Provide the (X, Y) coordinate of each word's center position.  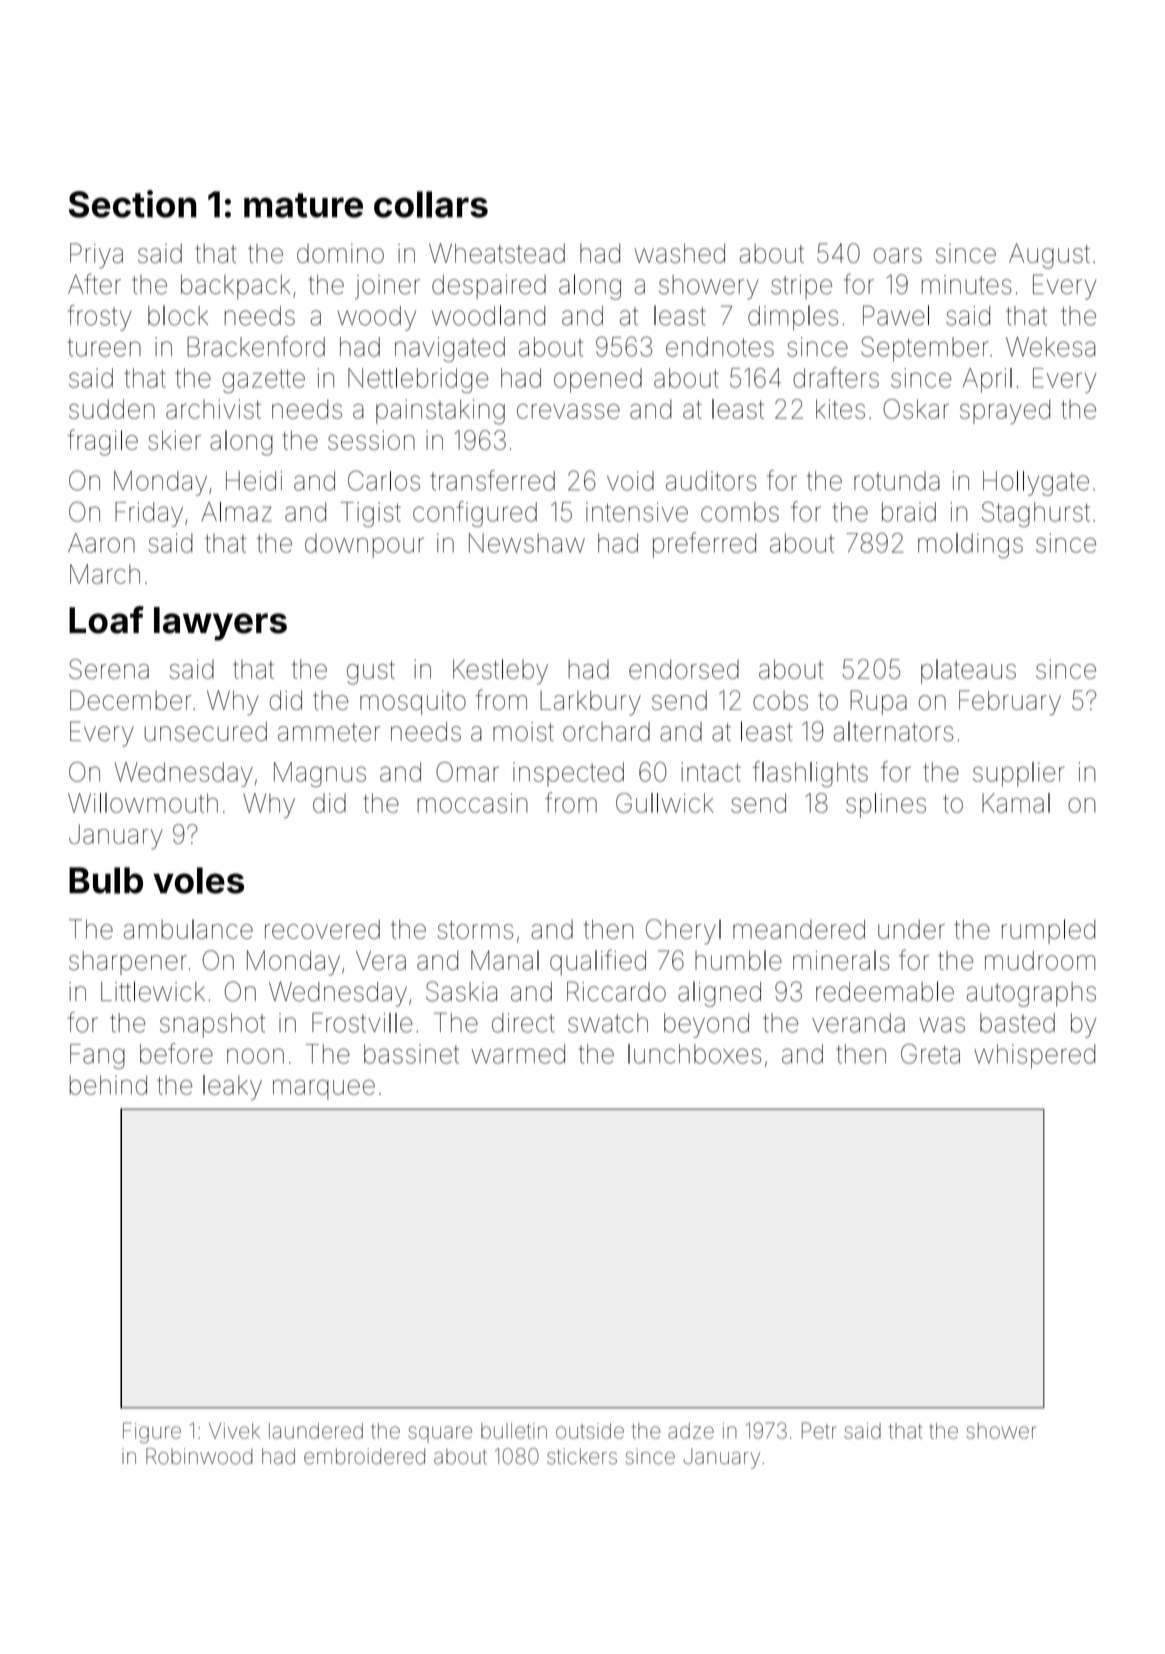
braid (909, 512)
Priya (96, 256)
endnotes (720, 347)
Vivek (234, 1431)
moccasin (472, 803)
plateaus (968, 671)
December (131, 700)
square (440, 1434)
